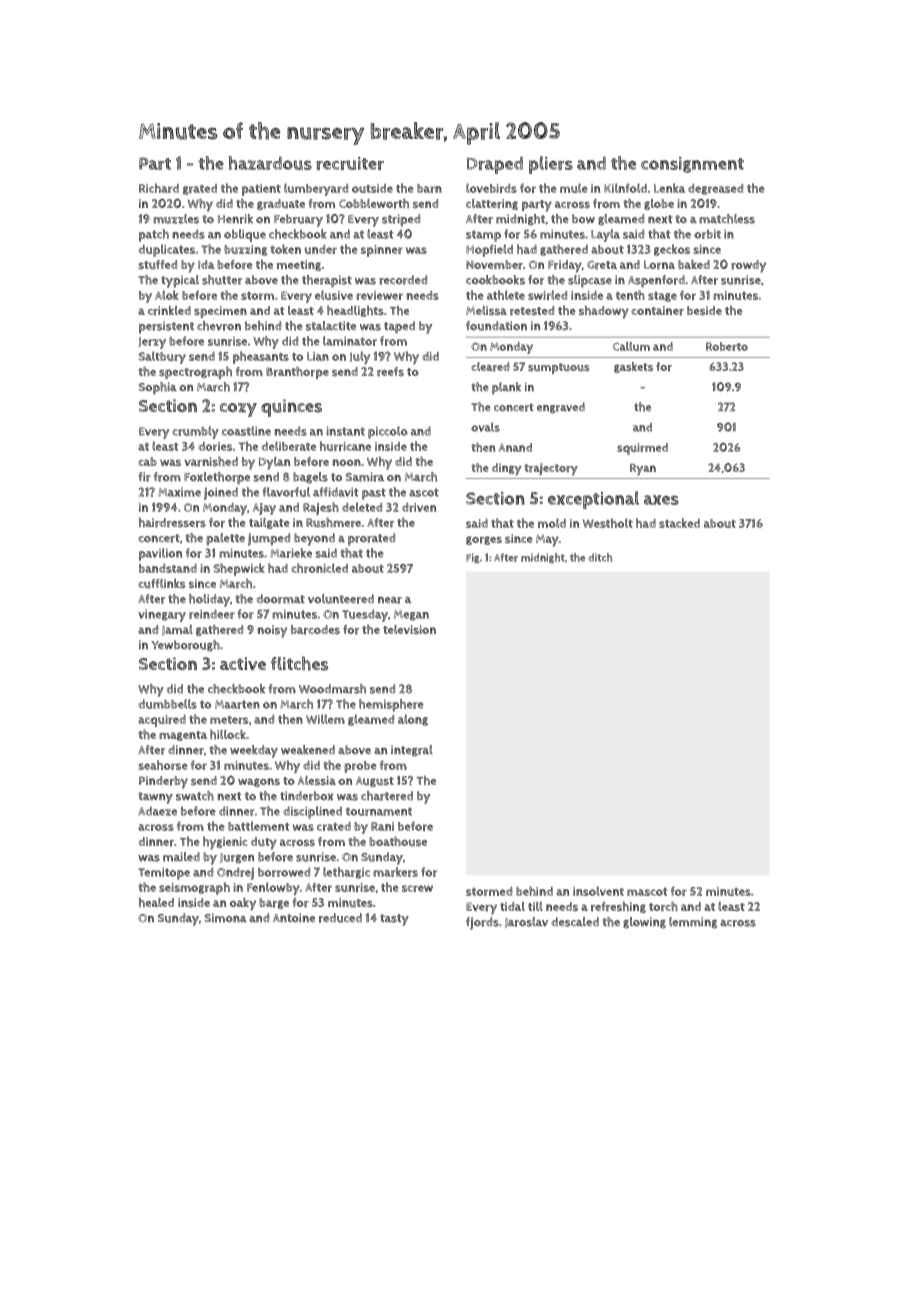  Describe the element at coordinates (485, 427) in the image. I see `ovals` at that location.
